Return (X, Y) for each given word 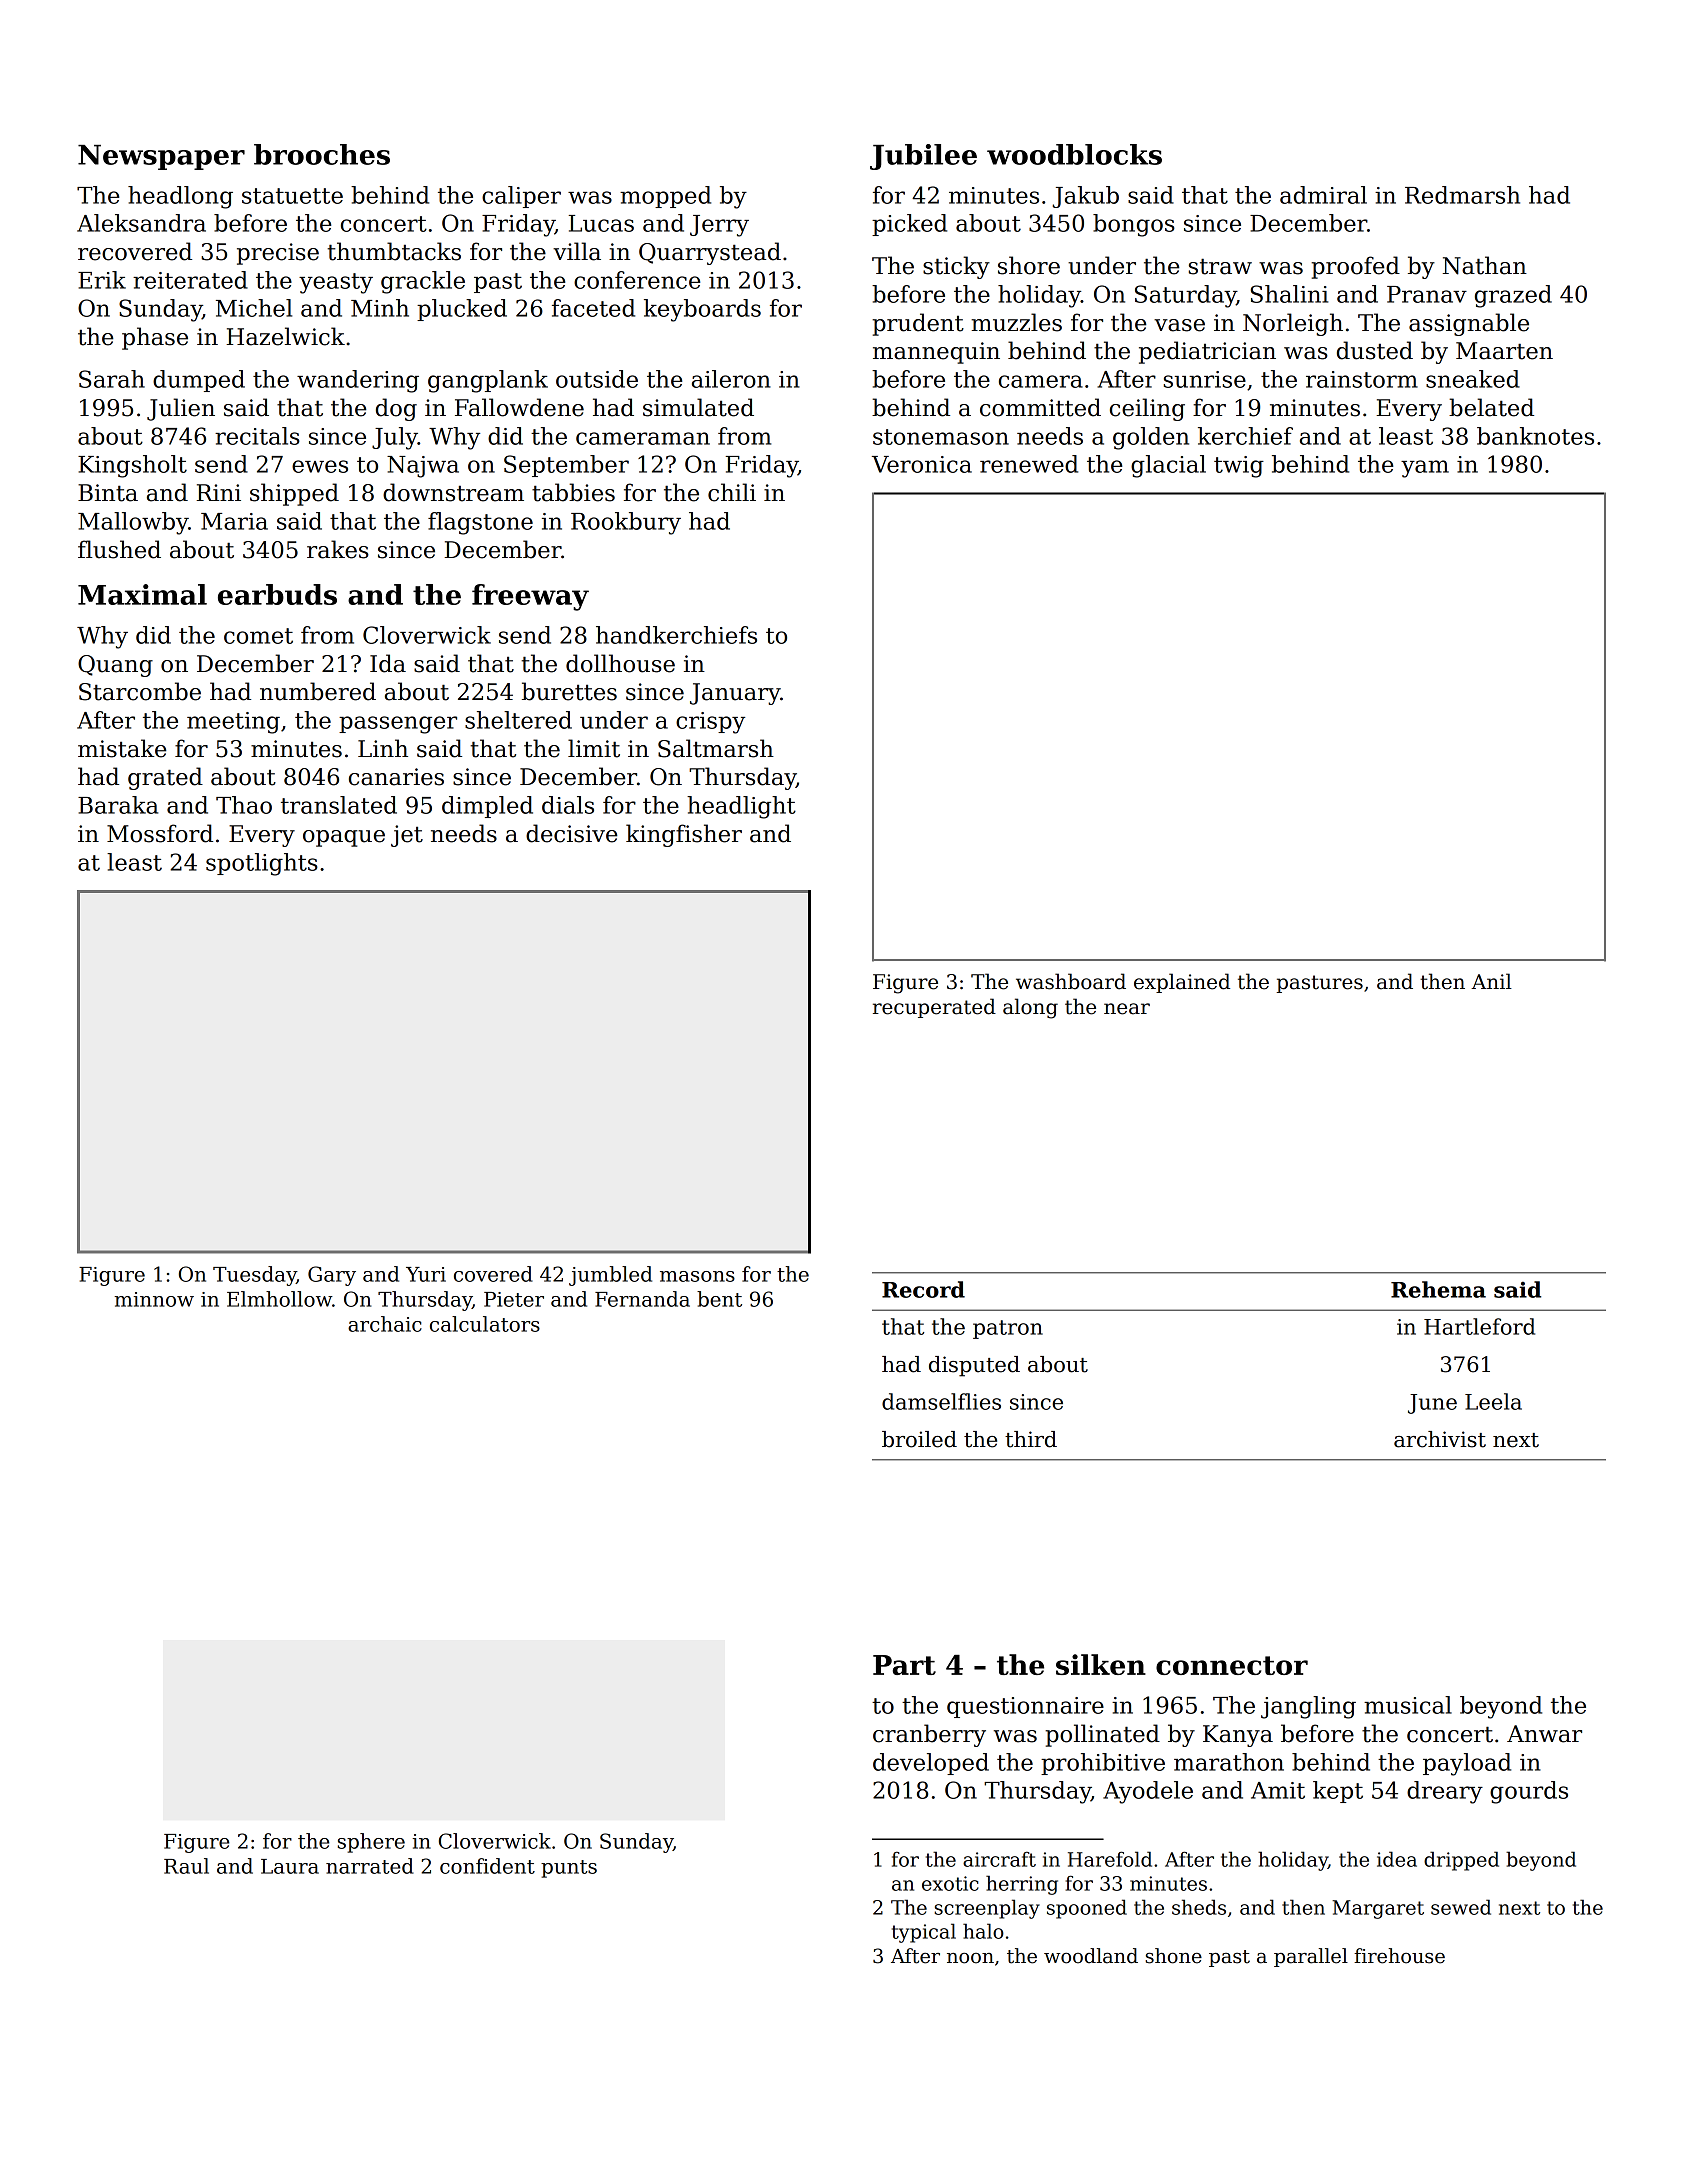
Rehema (1438, 1289)
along (1030, 1008)
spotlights (262, 864)
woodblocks (1074, 154)
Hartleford (1479, 1326)
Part (904, 1665)
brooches (322, 154)
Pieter (514, 1299)
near (1127, 1009)
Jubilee (923, 157)
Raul (186, 1866)
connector (1232, 1665)
